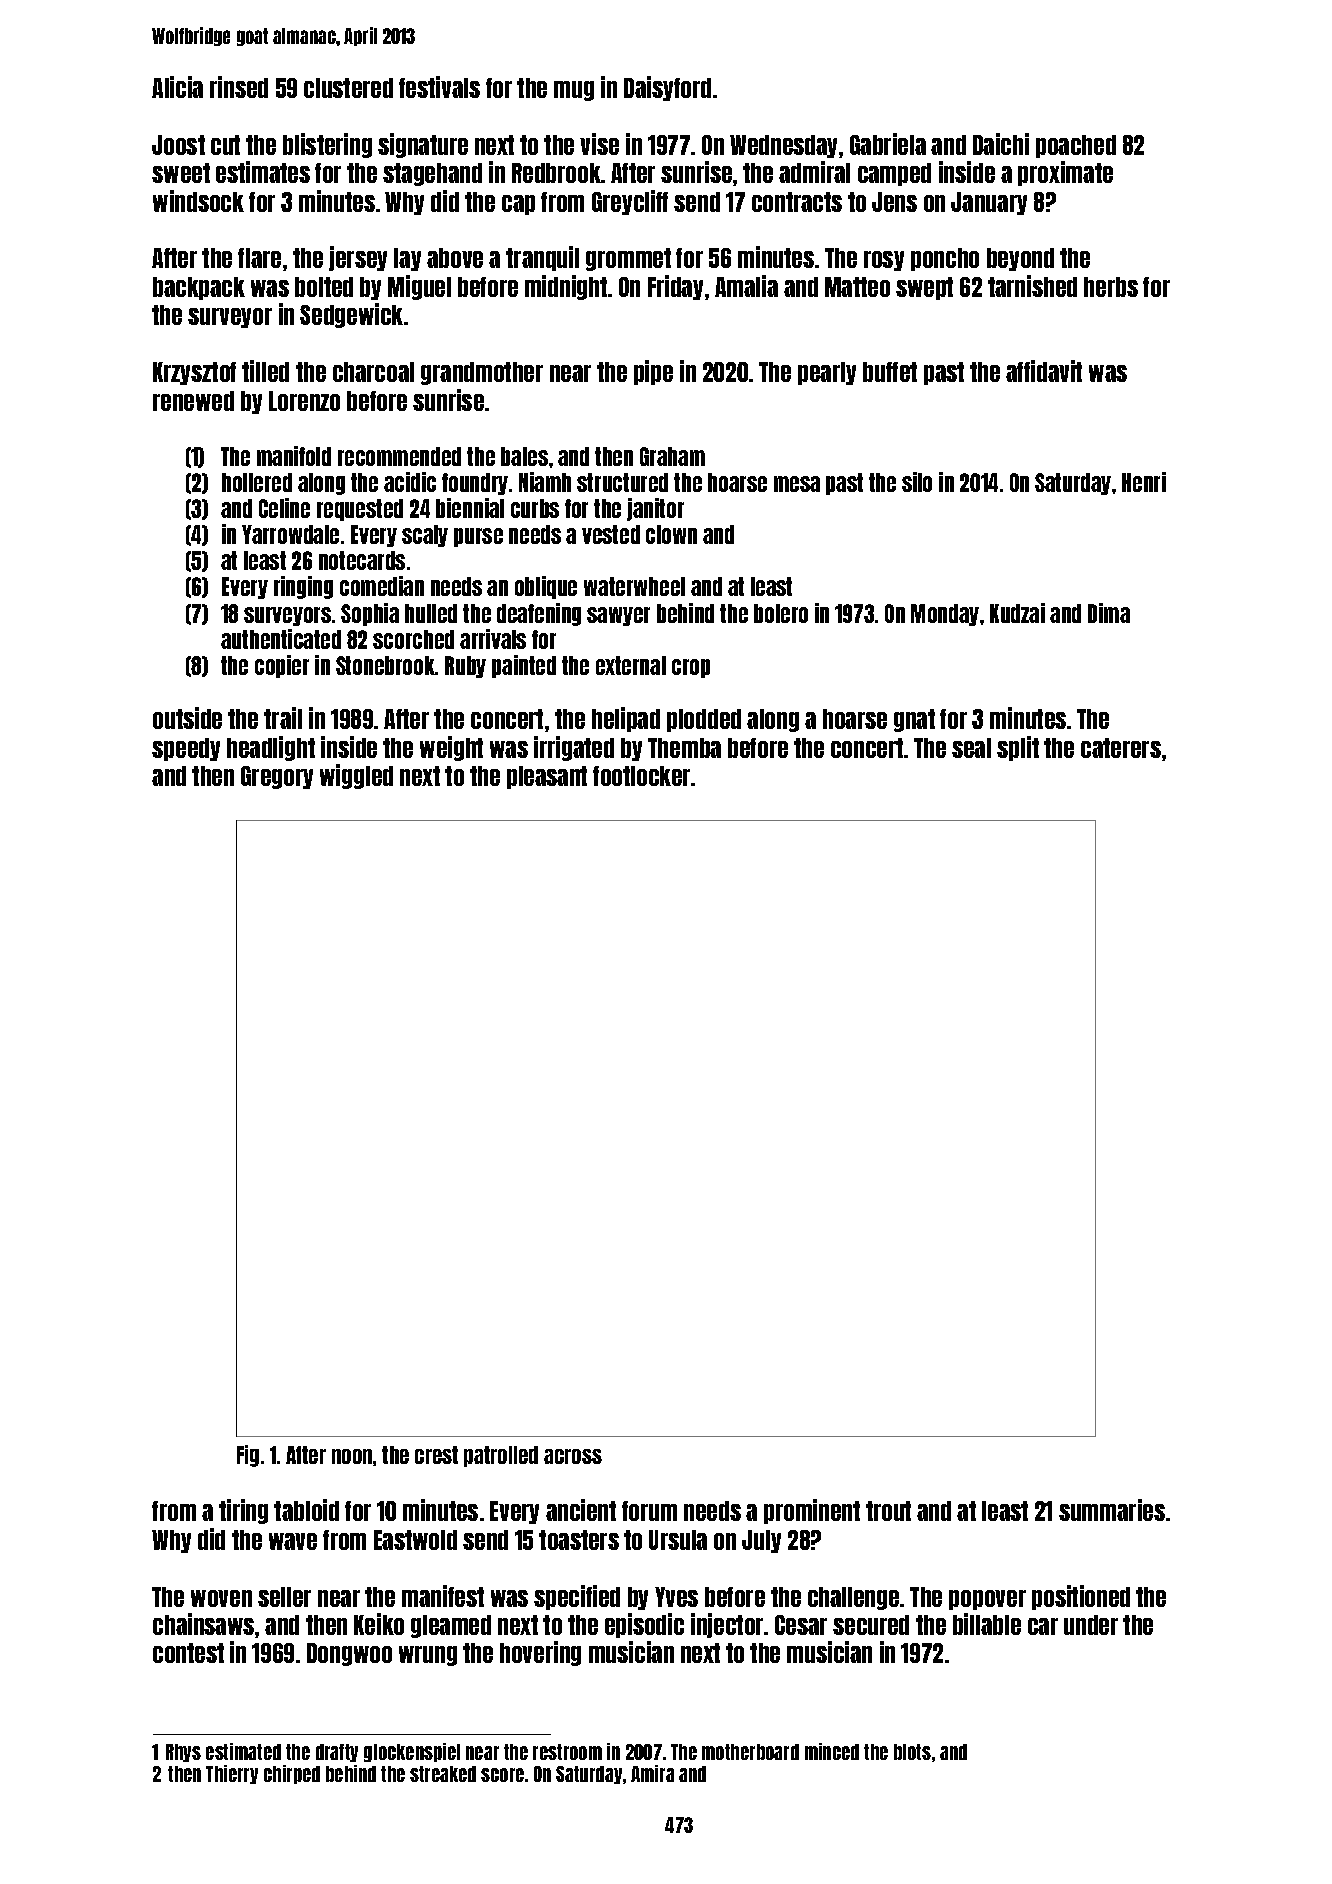 The image size is (1332, 1884). Describe the element at coordinates (186, 749) in the document. I see `speedy` at that location.
